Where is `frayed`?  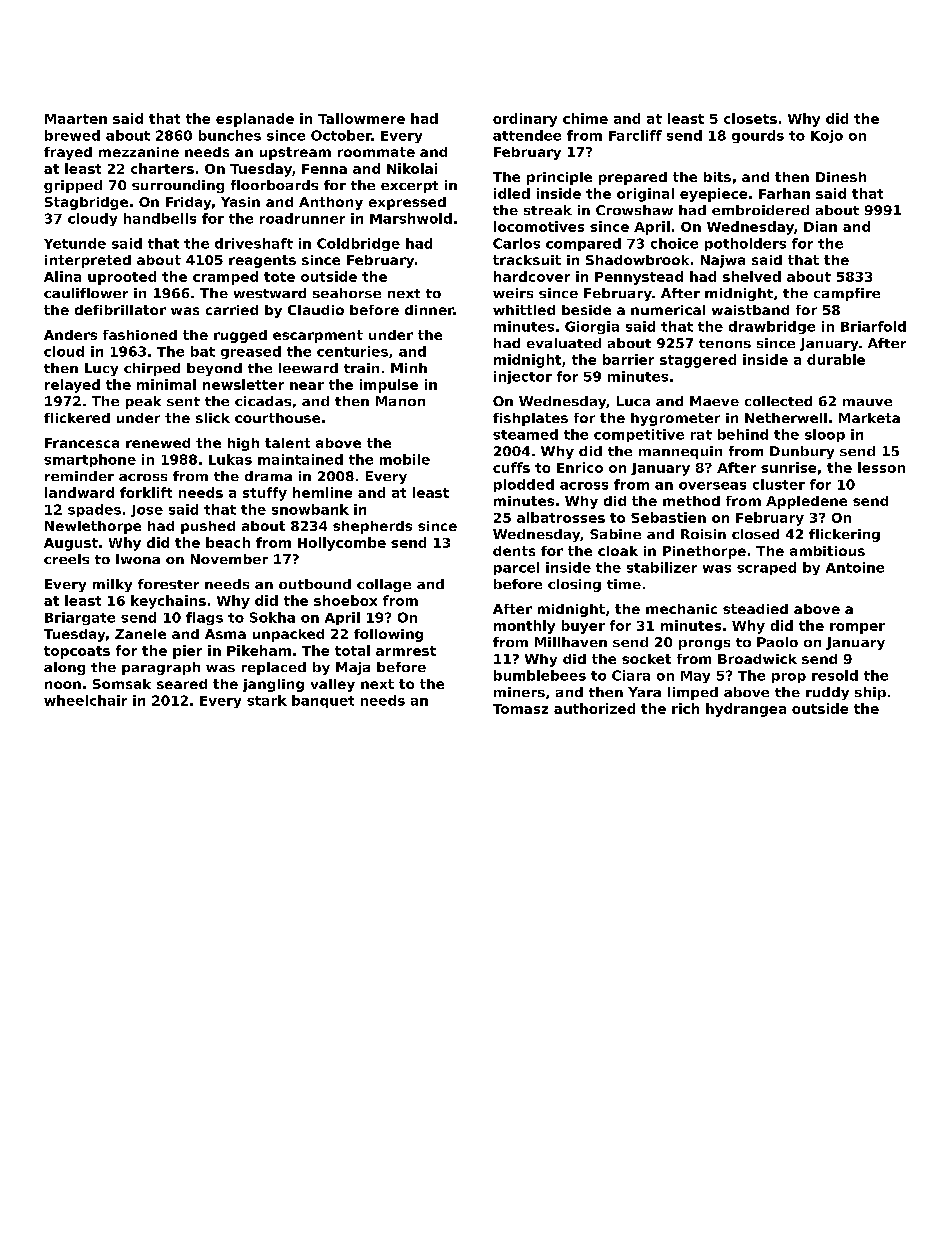
frayed is located at coordinates (68, 153).
